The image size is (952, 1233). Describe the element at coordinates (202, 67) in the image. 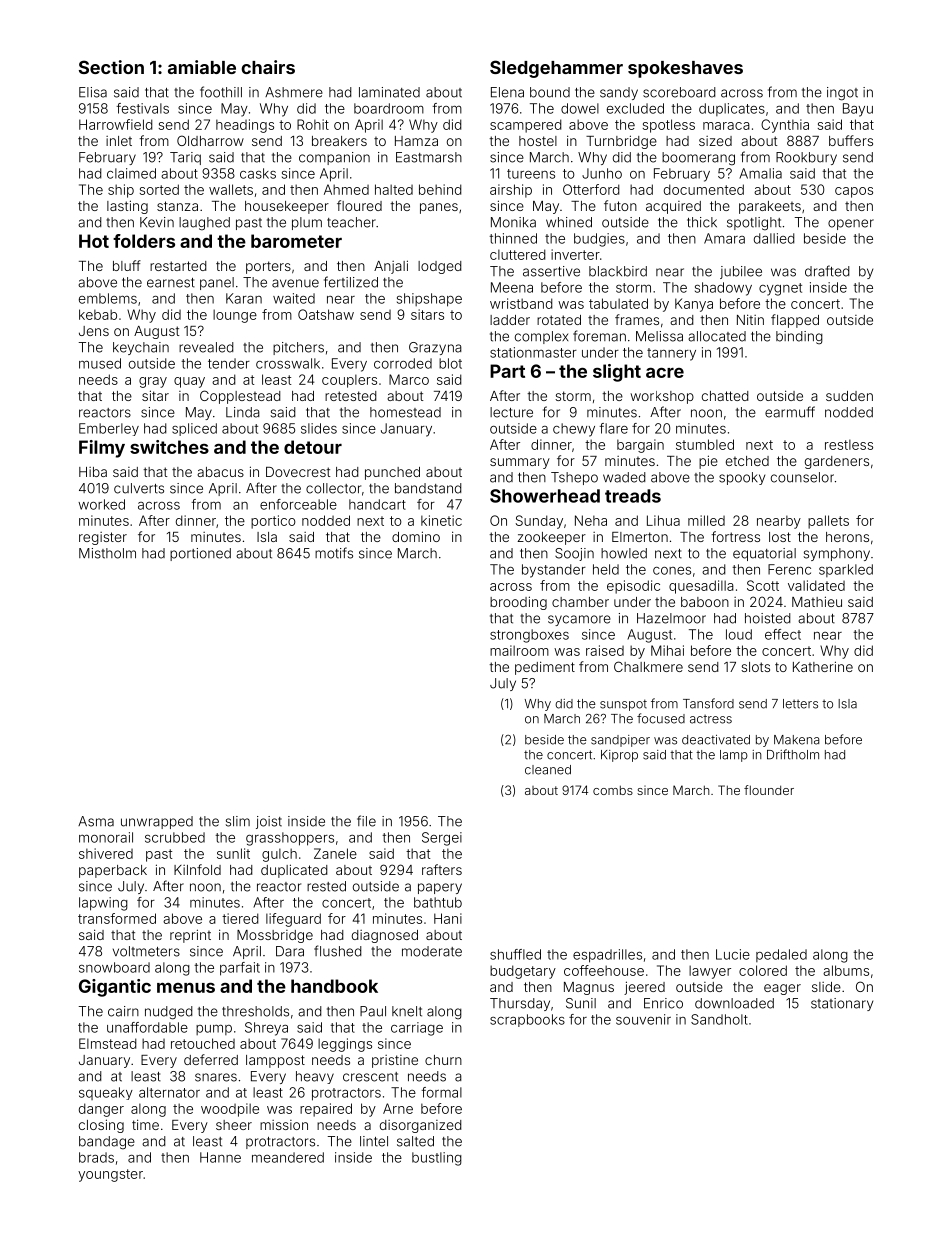

I see `amiable` at that location.
